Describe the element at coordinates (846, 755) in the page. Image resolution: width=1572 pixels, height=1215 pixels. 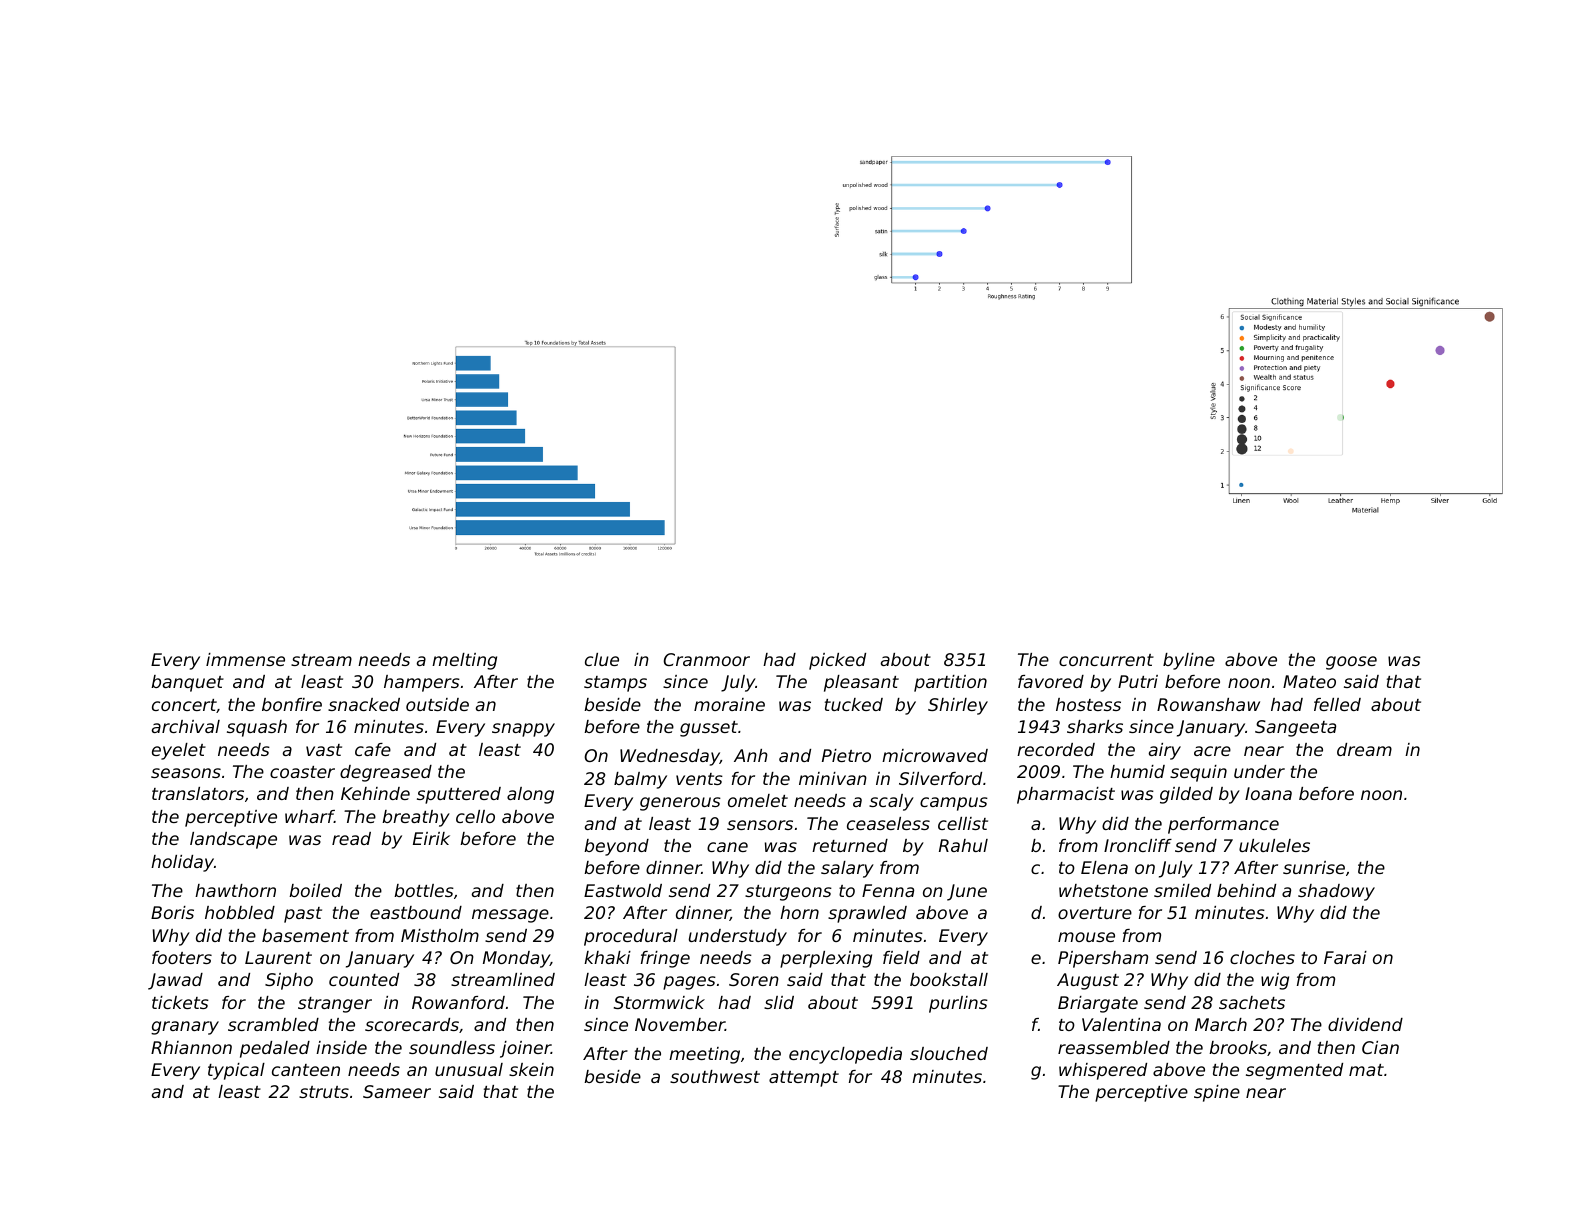
I see `Pietro` at that location.
